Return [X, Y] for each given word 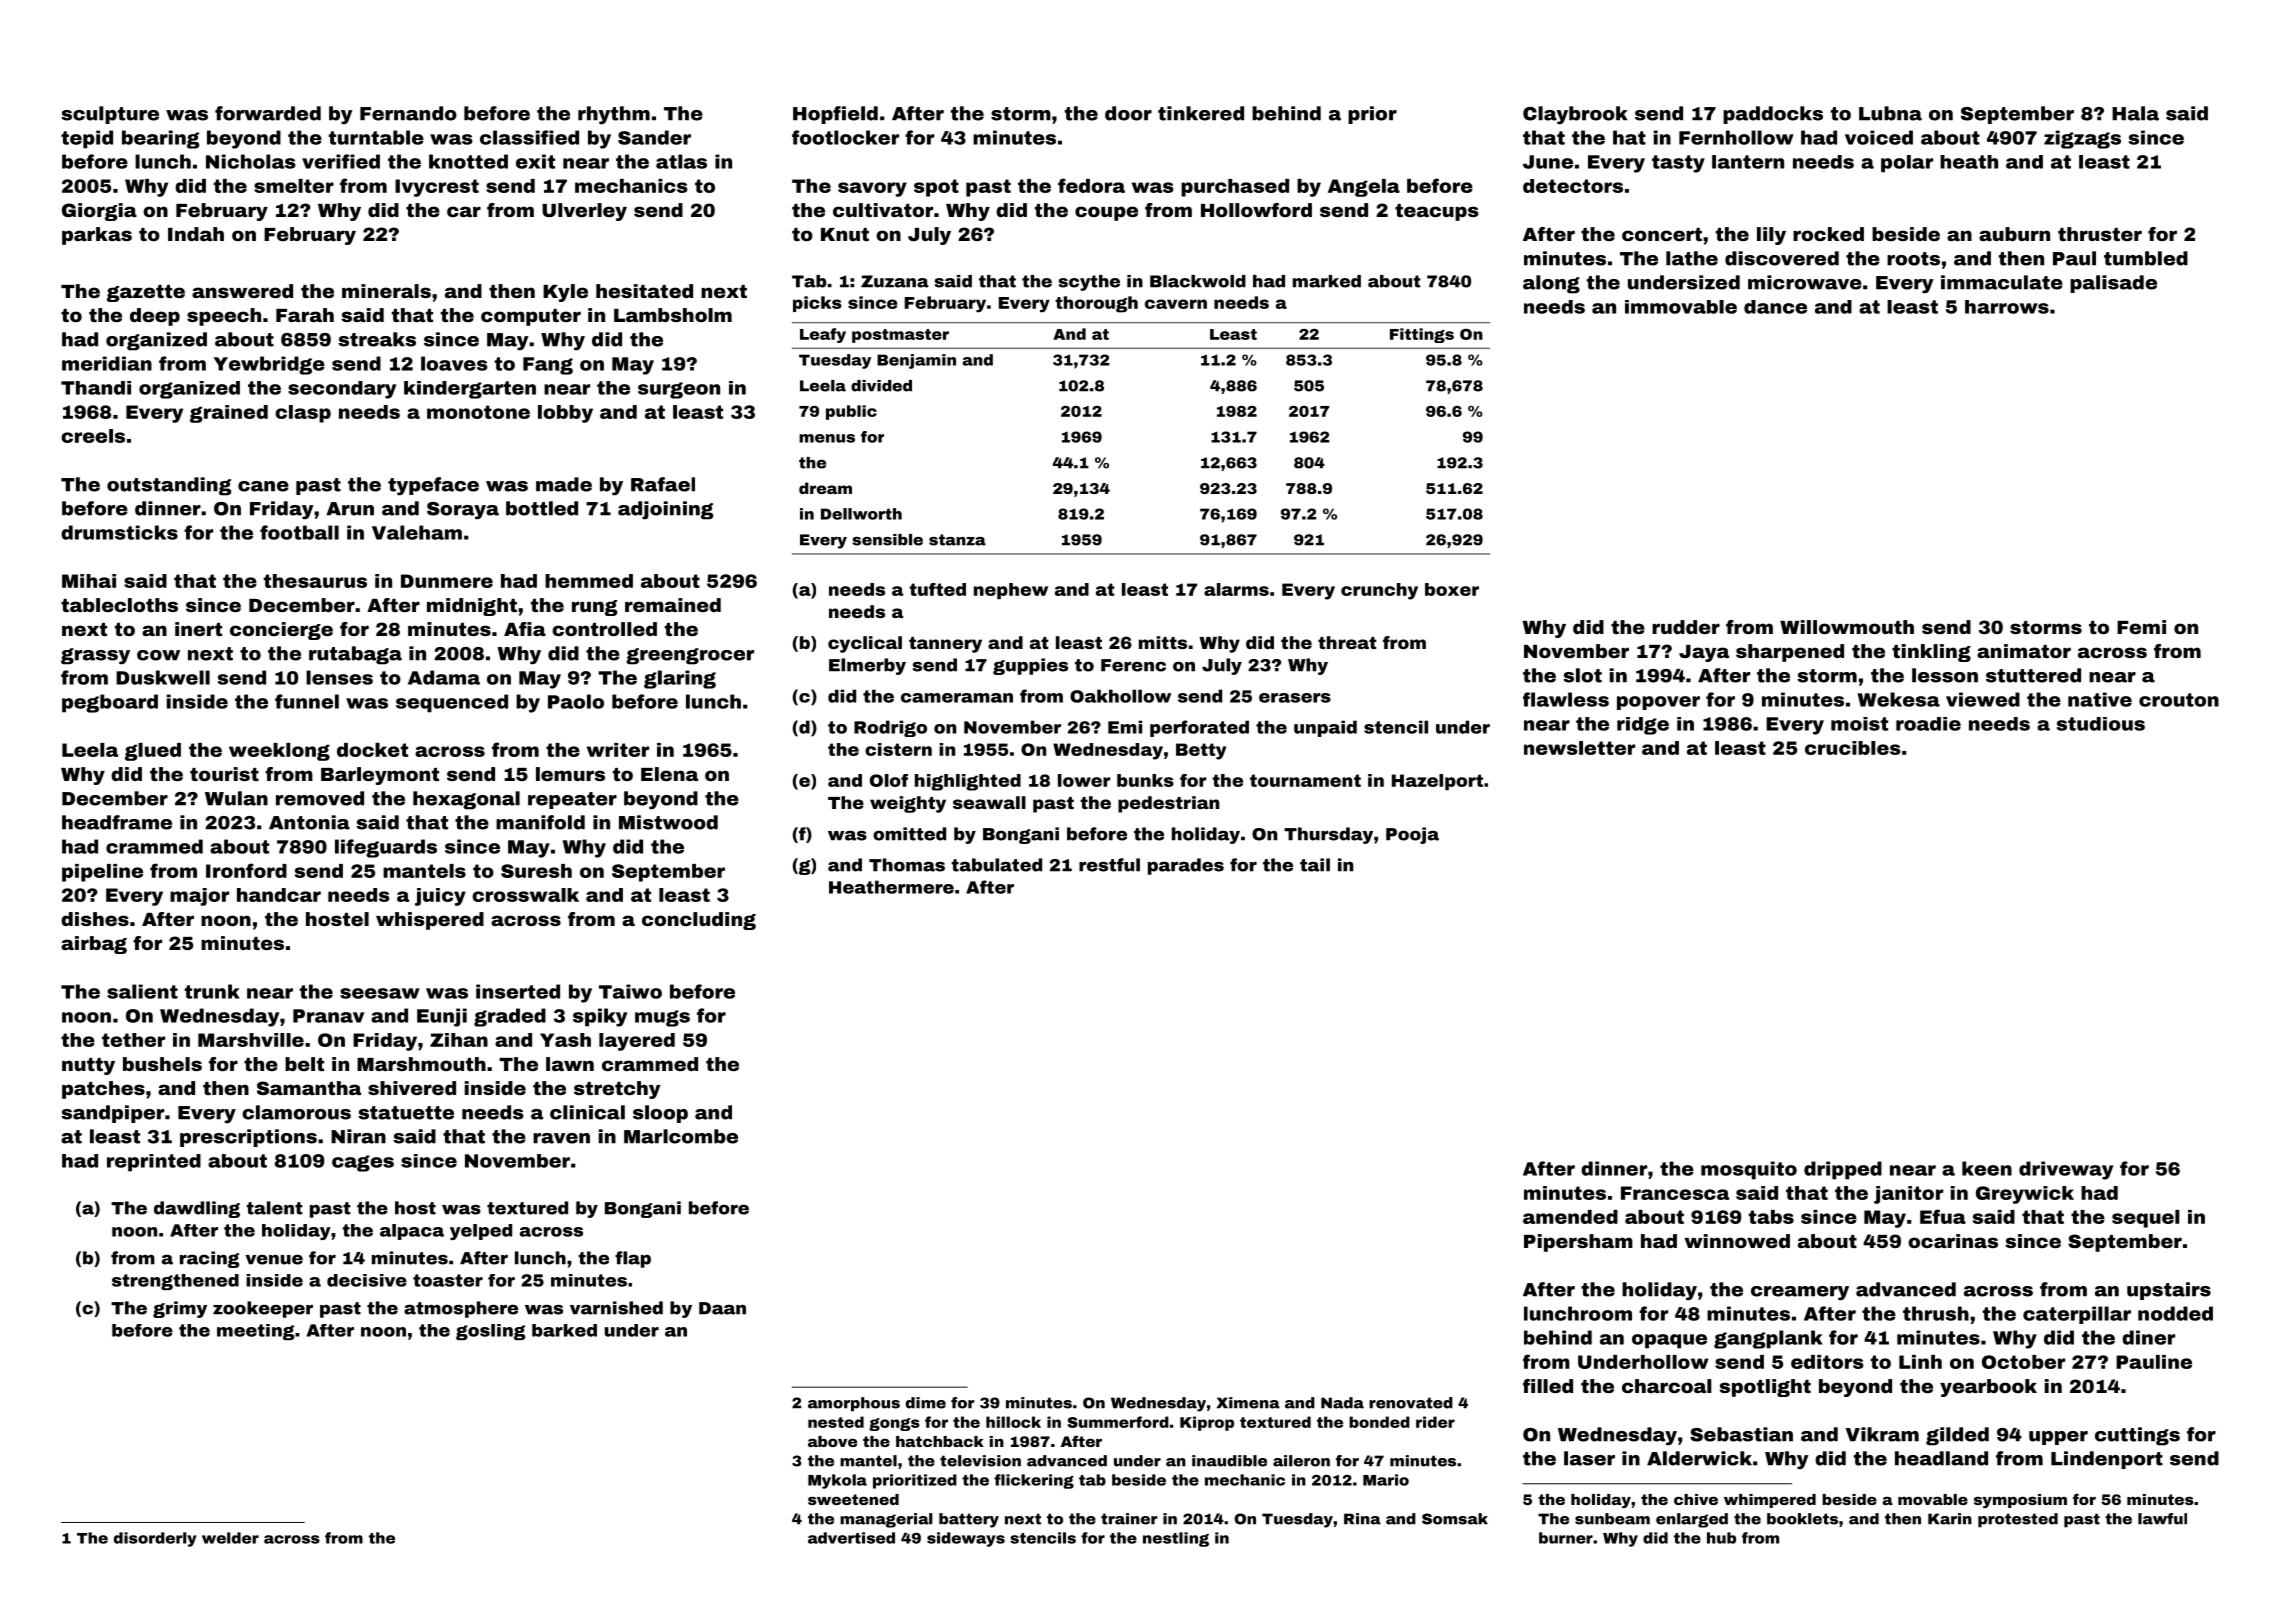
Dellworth [861, 514]
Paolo [576, 701]
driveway [2066, 1170]
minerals [386, 291]
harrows [2007, 307]
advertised [851, 1538]
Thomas [907, 865]
